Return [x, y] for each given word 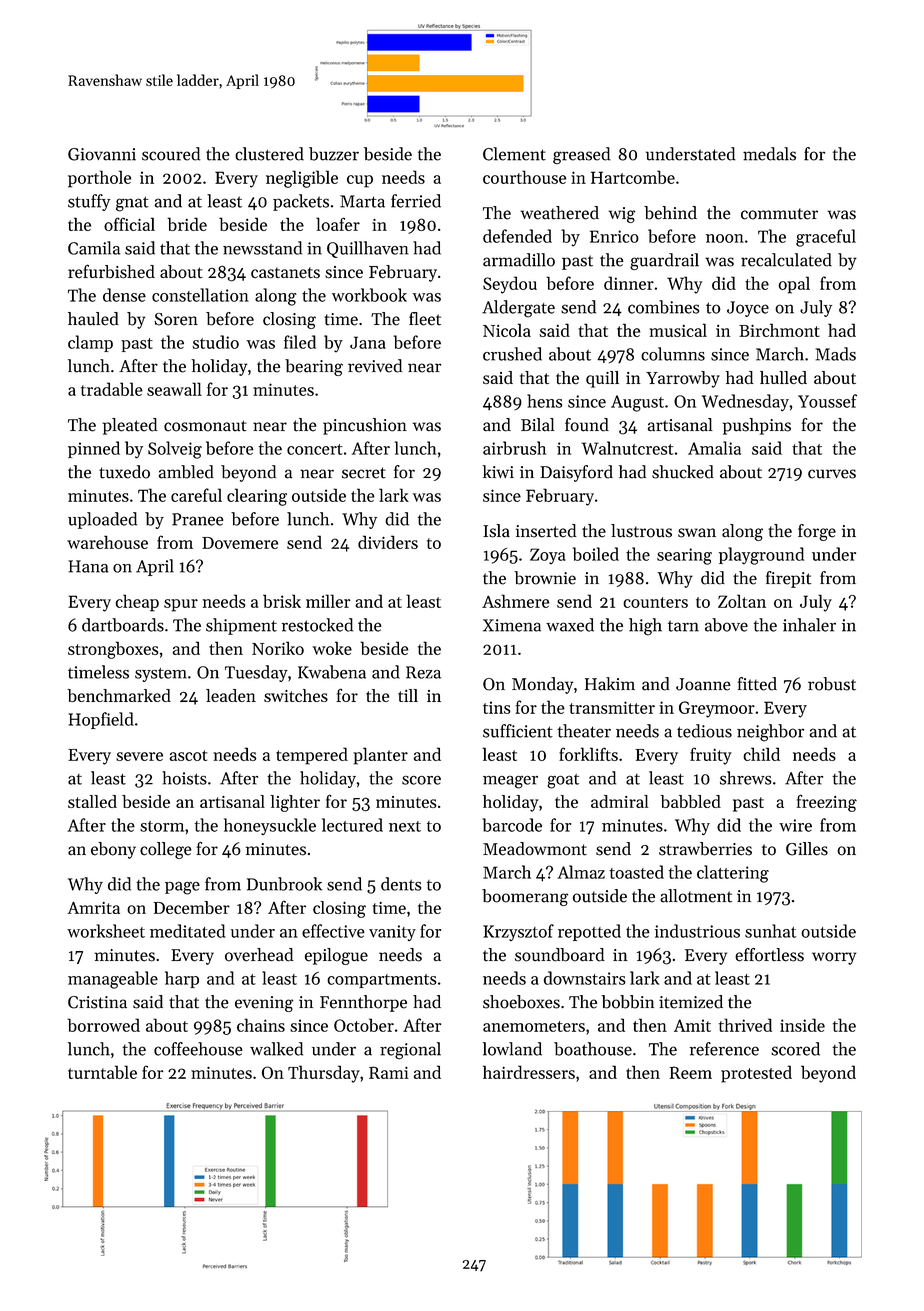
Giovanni [102, 154]
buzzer [334, 154]
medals [769, 154]
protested [756, 1074]
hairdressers [529, 1072]
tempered [312, 756]
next [405, 826]
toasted [636, 872]
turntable [102, 1072]
